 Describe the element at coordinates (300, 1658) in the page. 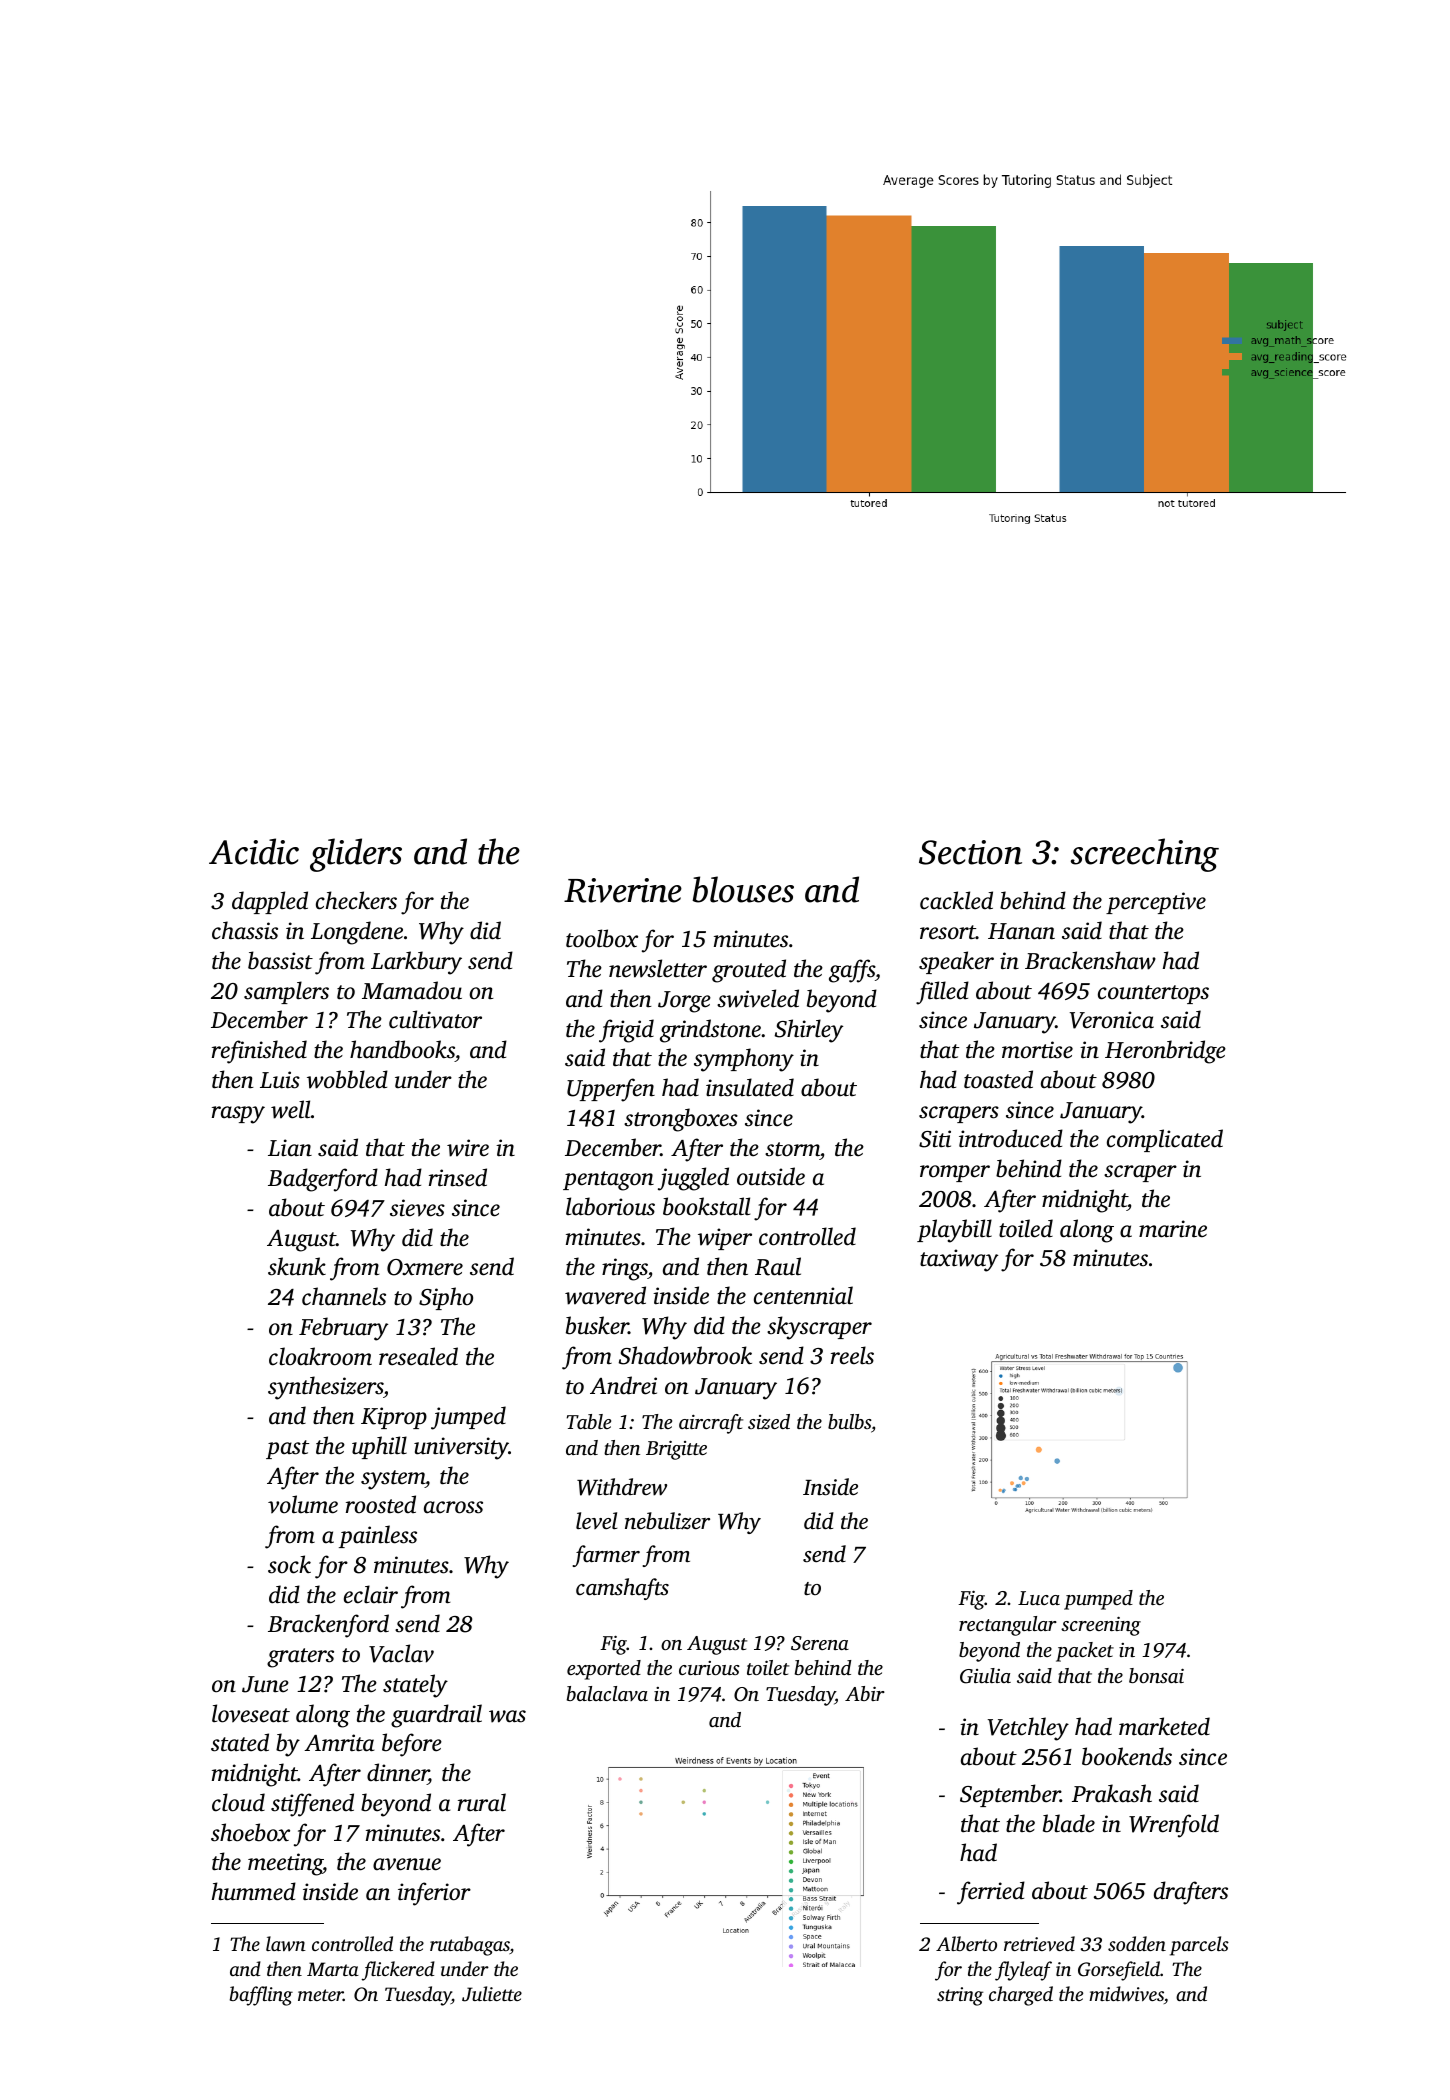

I see `graters` at that location.
